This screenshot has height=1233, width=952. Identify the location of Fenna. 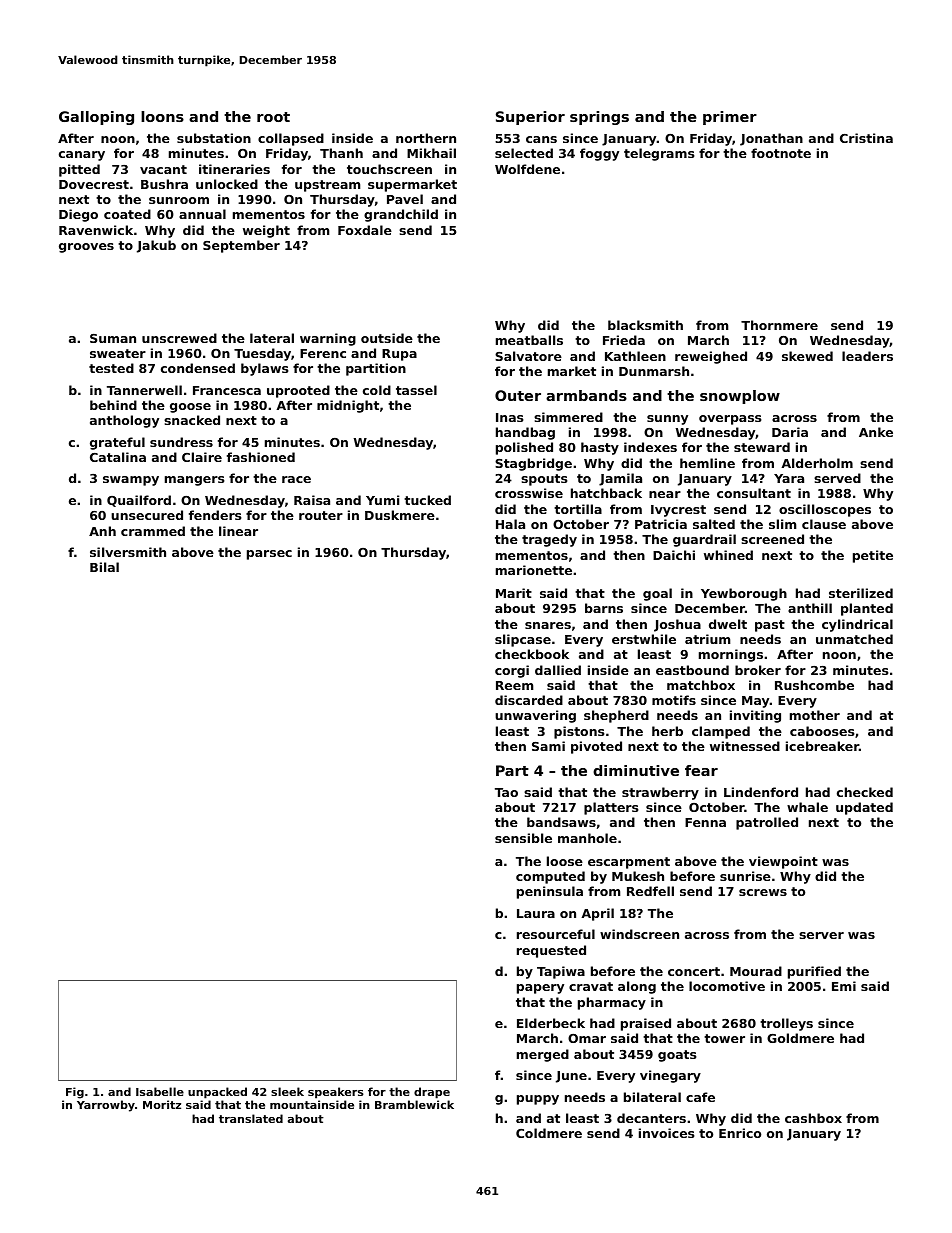
(705, 822).
